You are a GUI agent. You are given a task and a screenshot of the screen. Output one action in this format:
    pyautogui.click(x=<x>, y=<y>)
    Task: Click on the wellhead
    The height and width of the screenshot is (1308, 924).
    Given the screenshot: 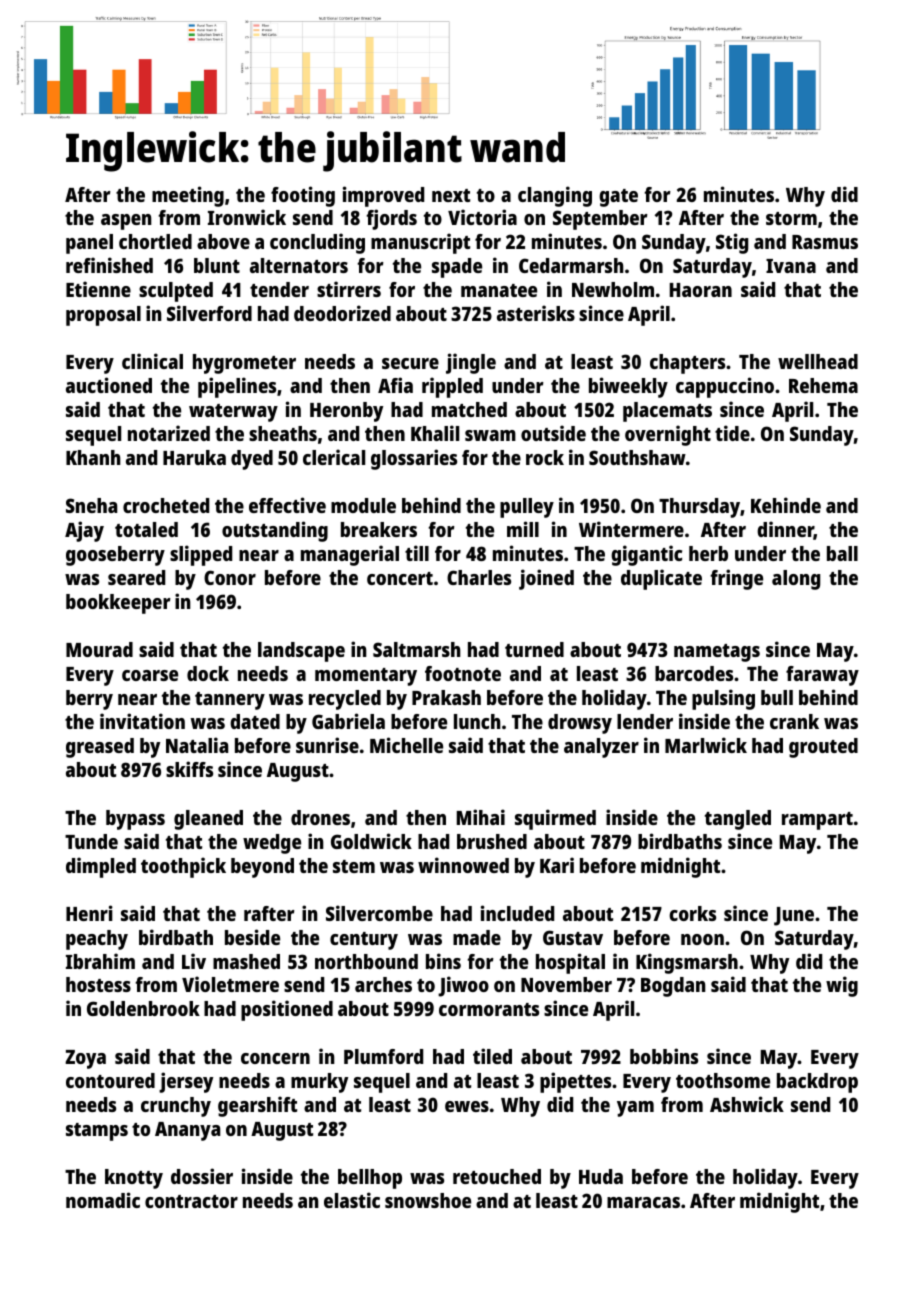 What is the action you would take?
    pyautogui.click(x=818, y=361)
